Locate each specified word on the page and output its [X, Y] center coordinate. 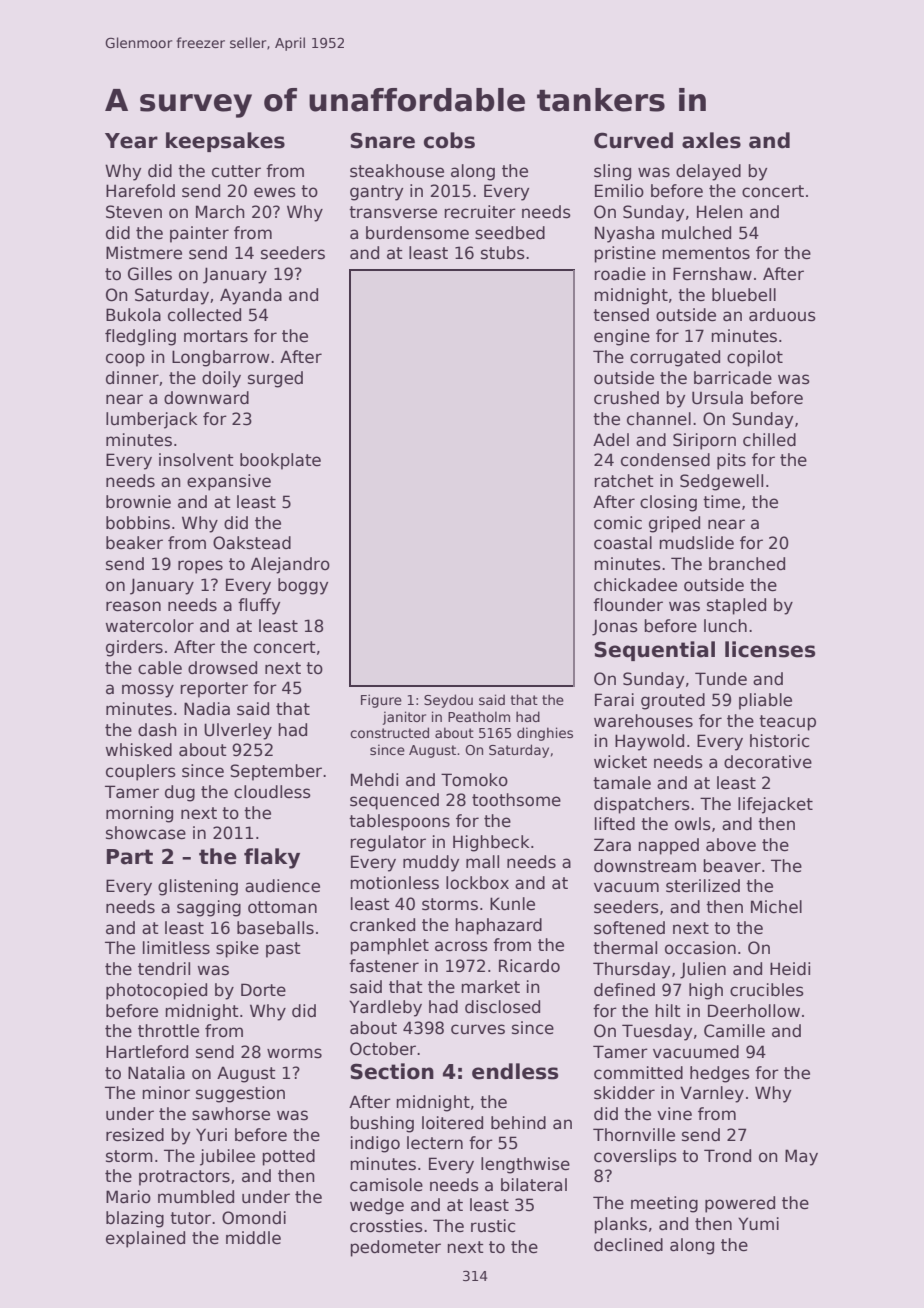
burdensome [417, 233]
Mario [128, 1197]
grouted [673, 701]
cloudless [272, 792]
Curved [633, 140]
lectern [435, 1143]
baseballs [275, 928]
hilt [667, 1010]
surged [275, 379]
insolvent [196, 460]
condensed [665, 460]
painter [199, 234]
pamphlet [389, 946]
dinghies [545, 734]
